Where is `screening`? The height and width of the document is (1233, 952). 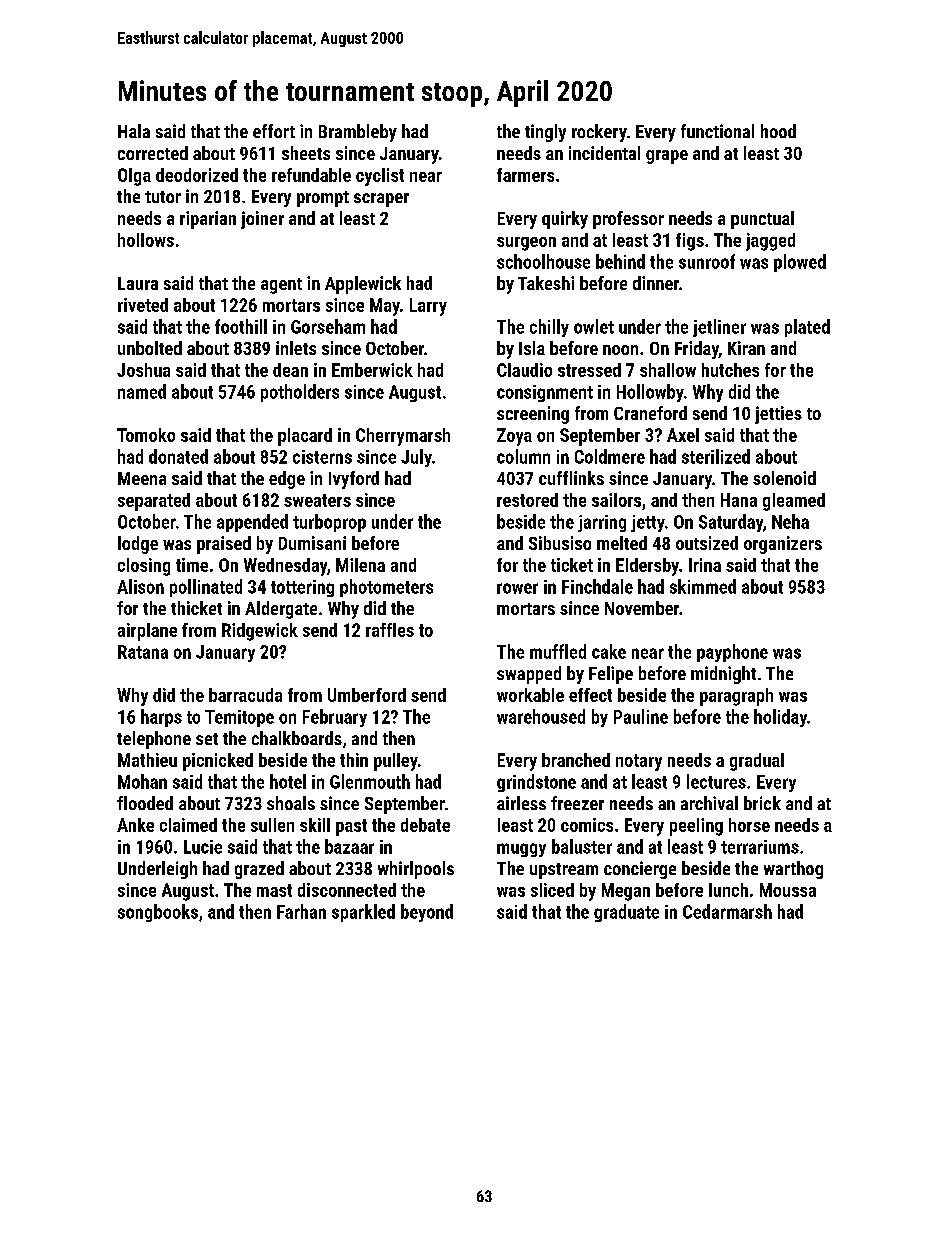
screening is located at coordinates (533, 415).
